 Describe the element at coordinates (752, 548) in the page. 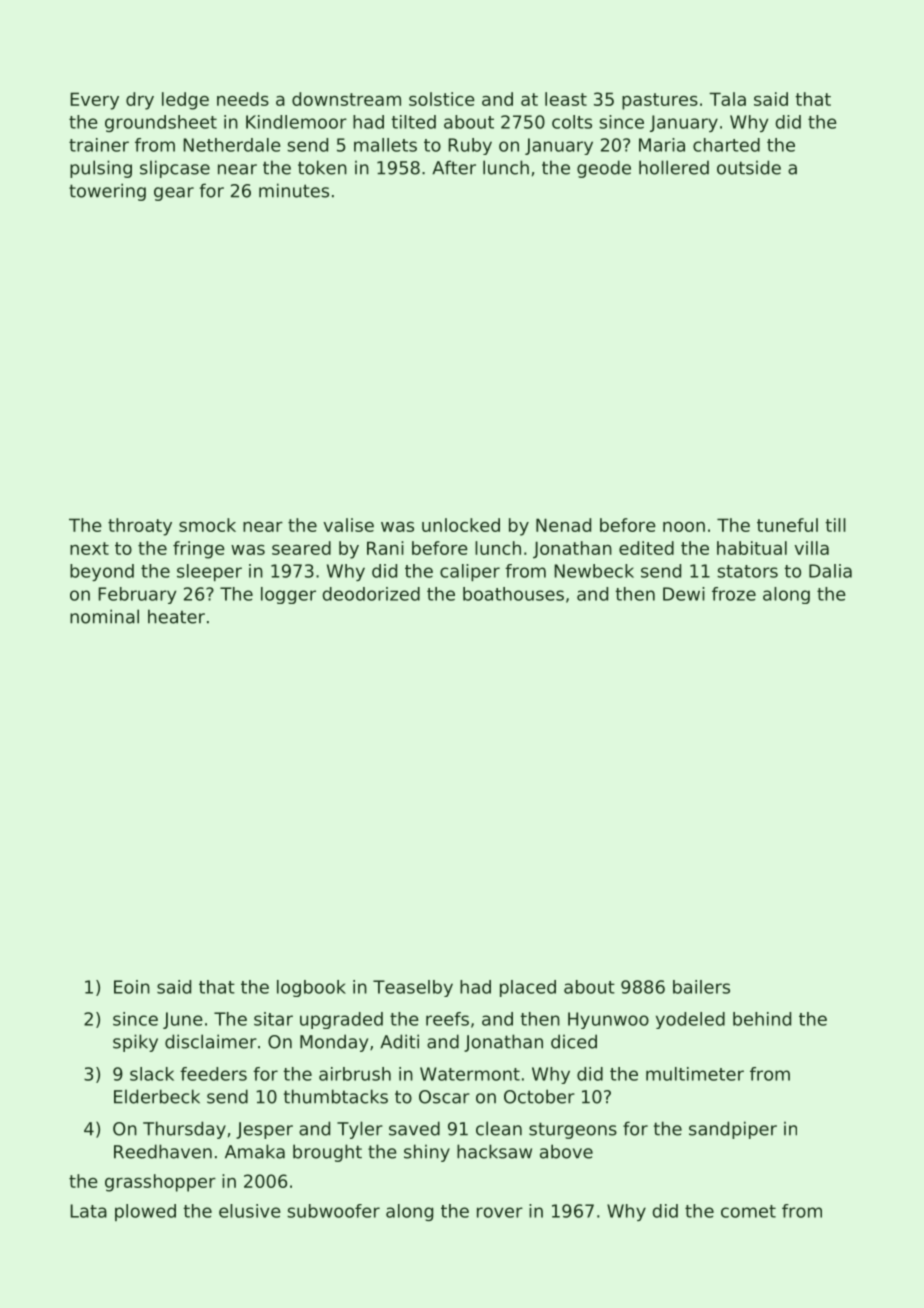

I see `habitual` at that location.
